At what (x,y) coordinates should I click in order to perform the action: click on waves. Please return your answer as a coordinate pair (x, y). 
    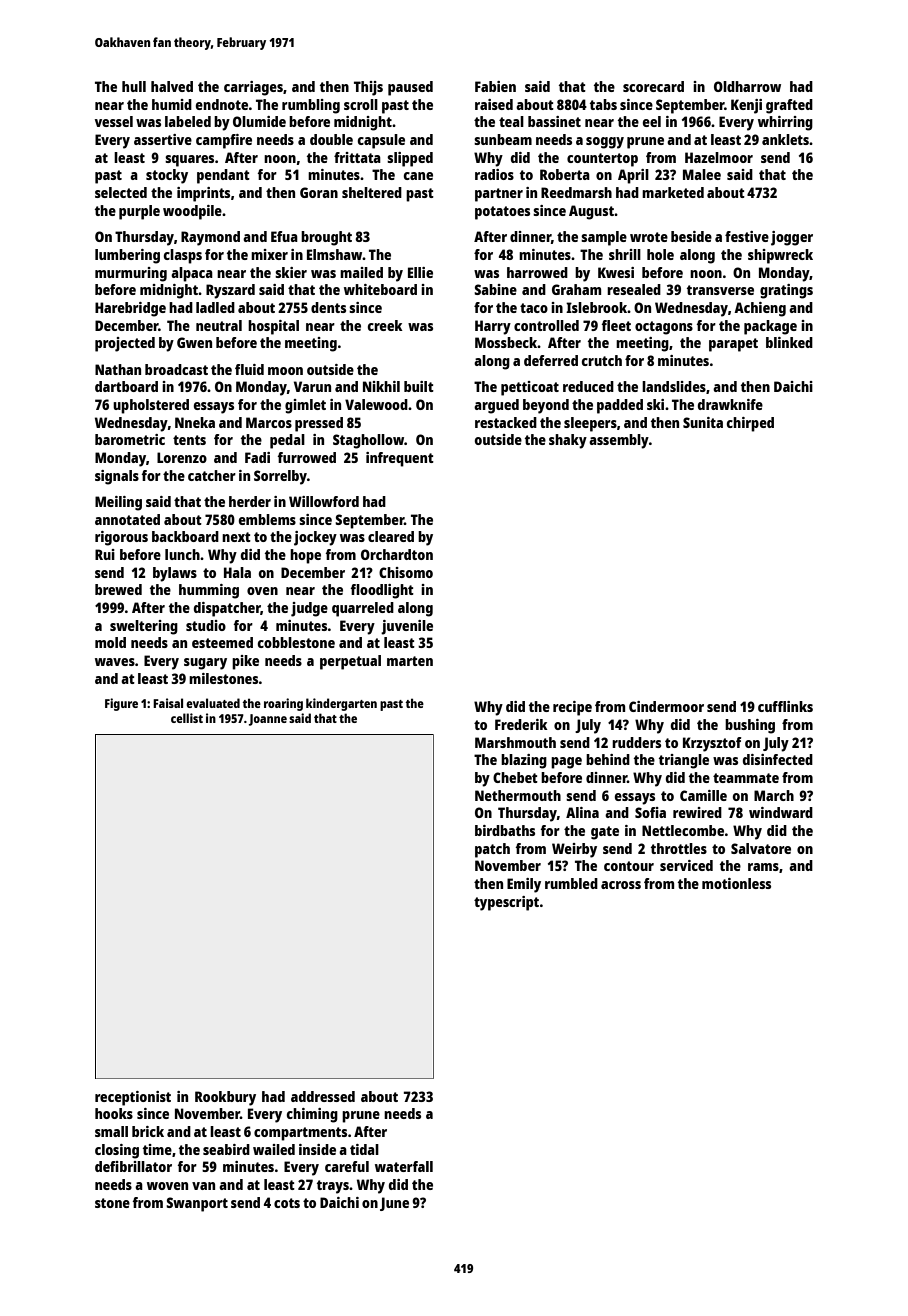
    Looking at the image, I should click on (115, 662).
